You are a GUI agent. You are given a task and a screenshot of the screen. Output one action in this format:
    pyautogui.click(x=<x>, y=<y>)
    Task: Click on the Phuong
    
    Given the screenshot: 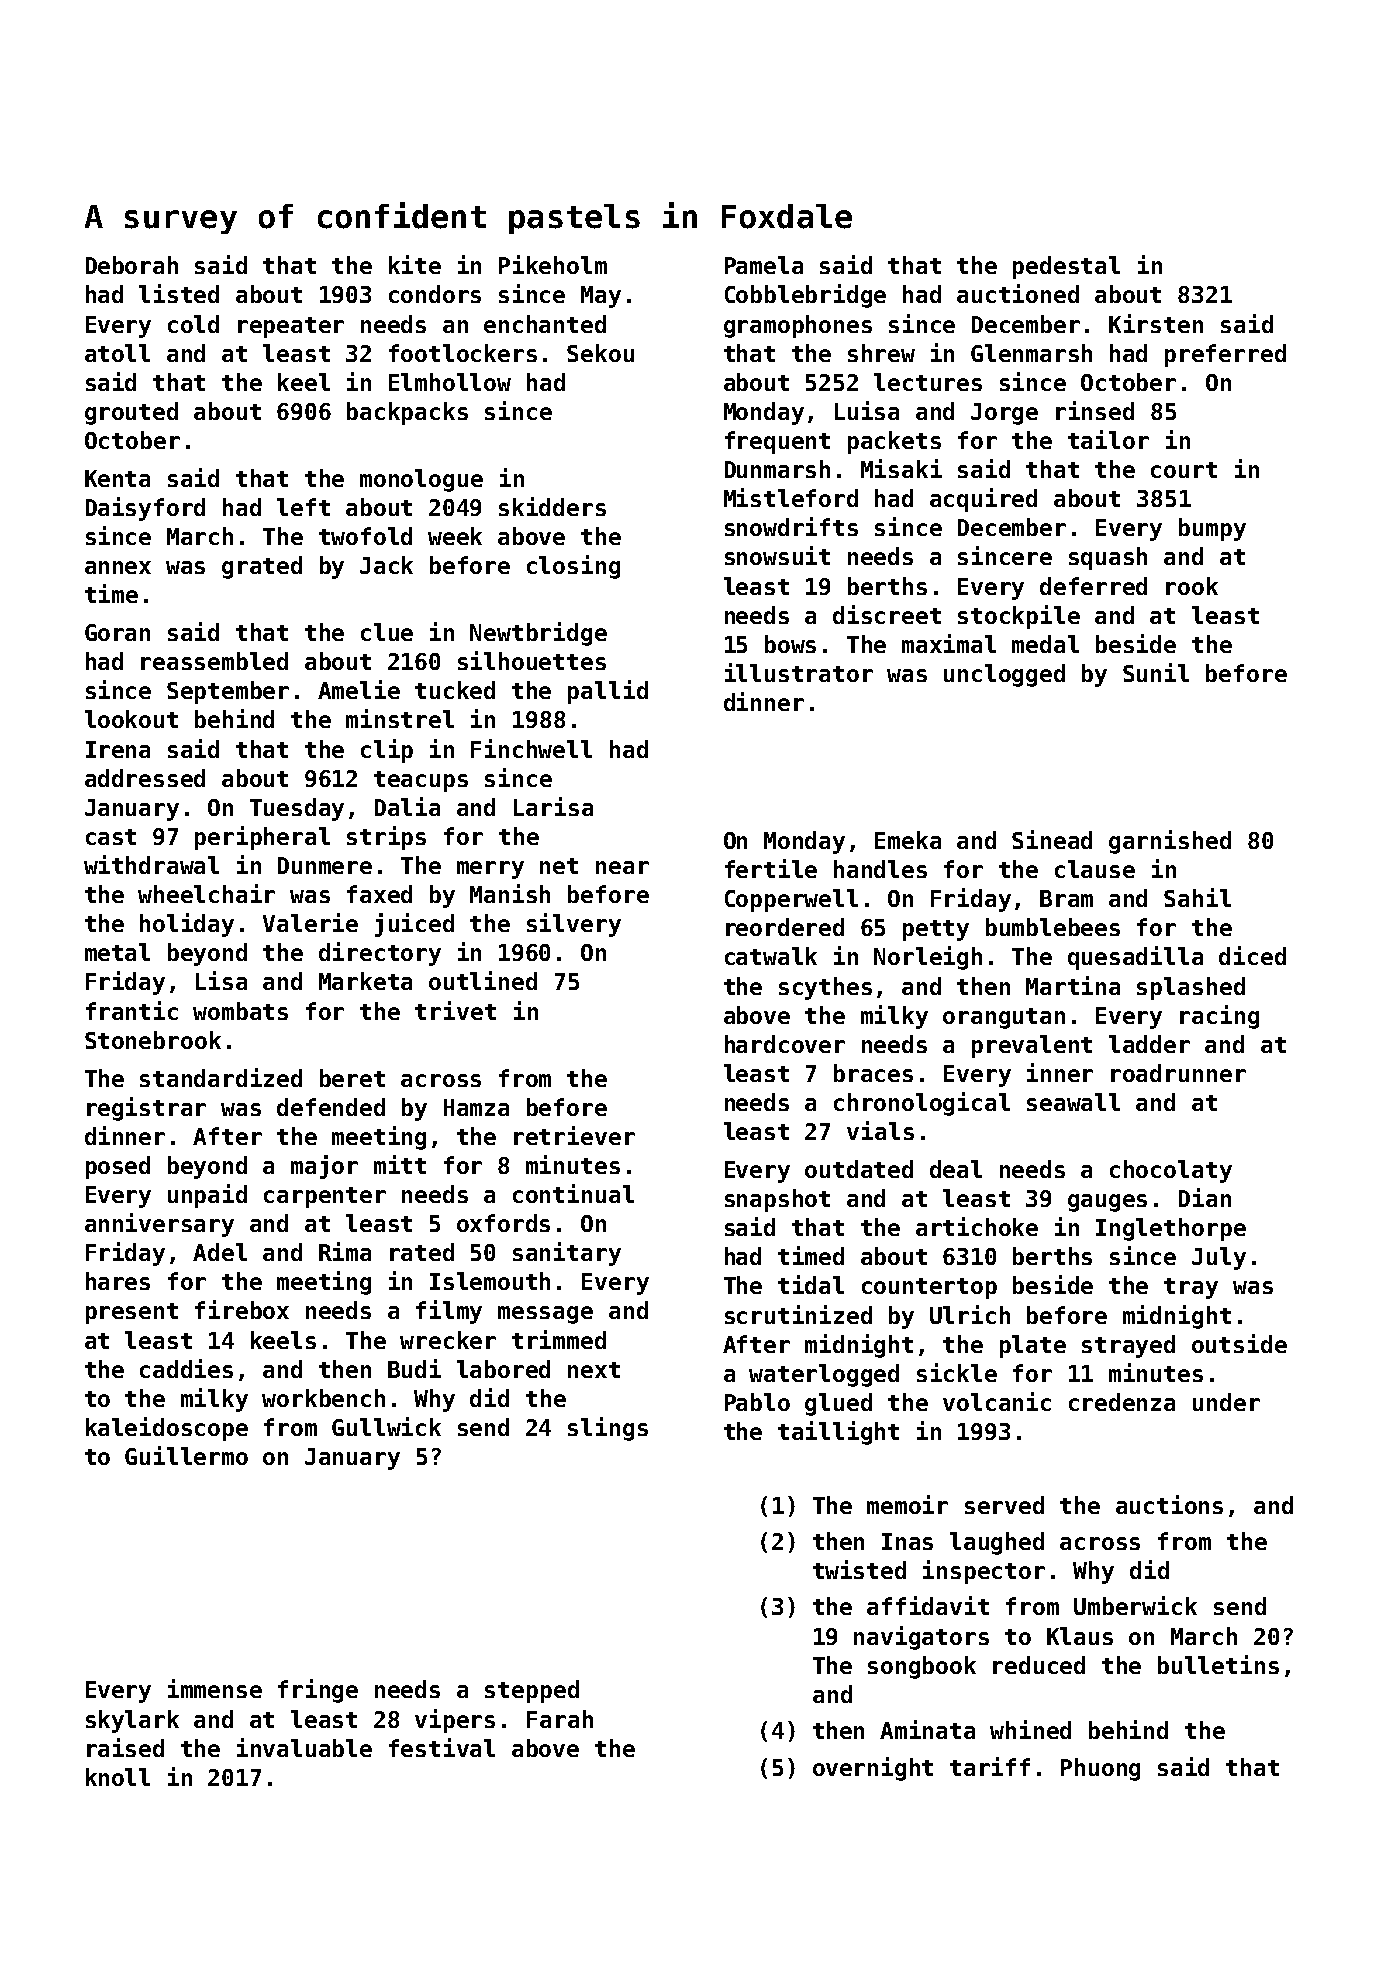 What is the action you would take?
    pyautogui.click(x=1100, y=1769)
